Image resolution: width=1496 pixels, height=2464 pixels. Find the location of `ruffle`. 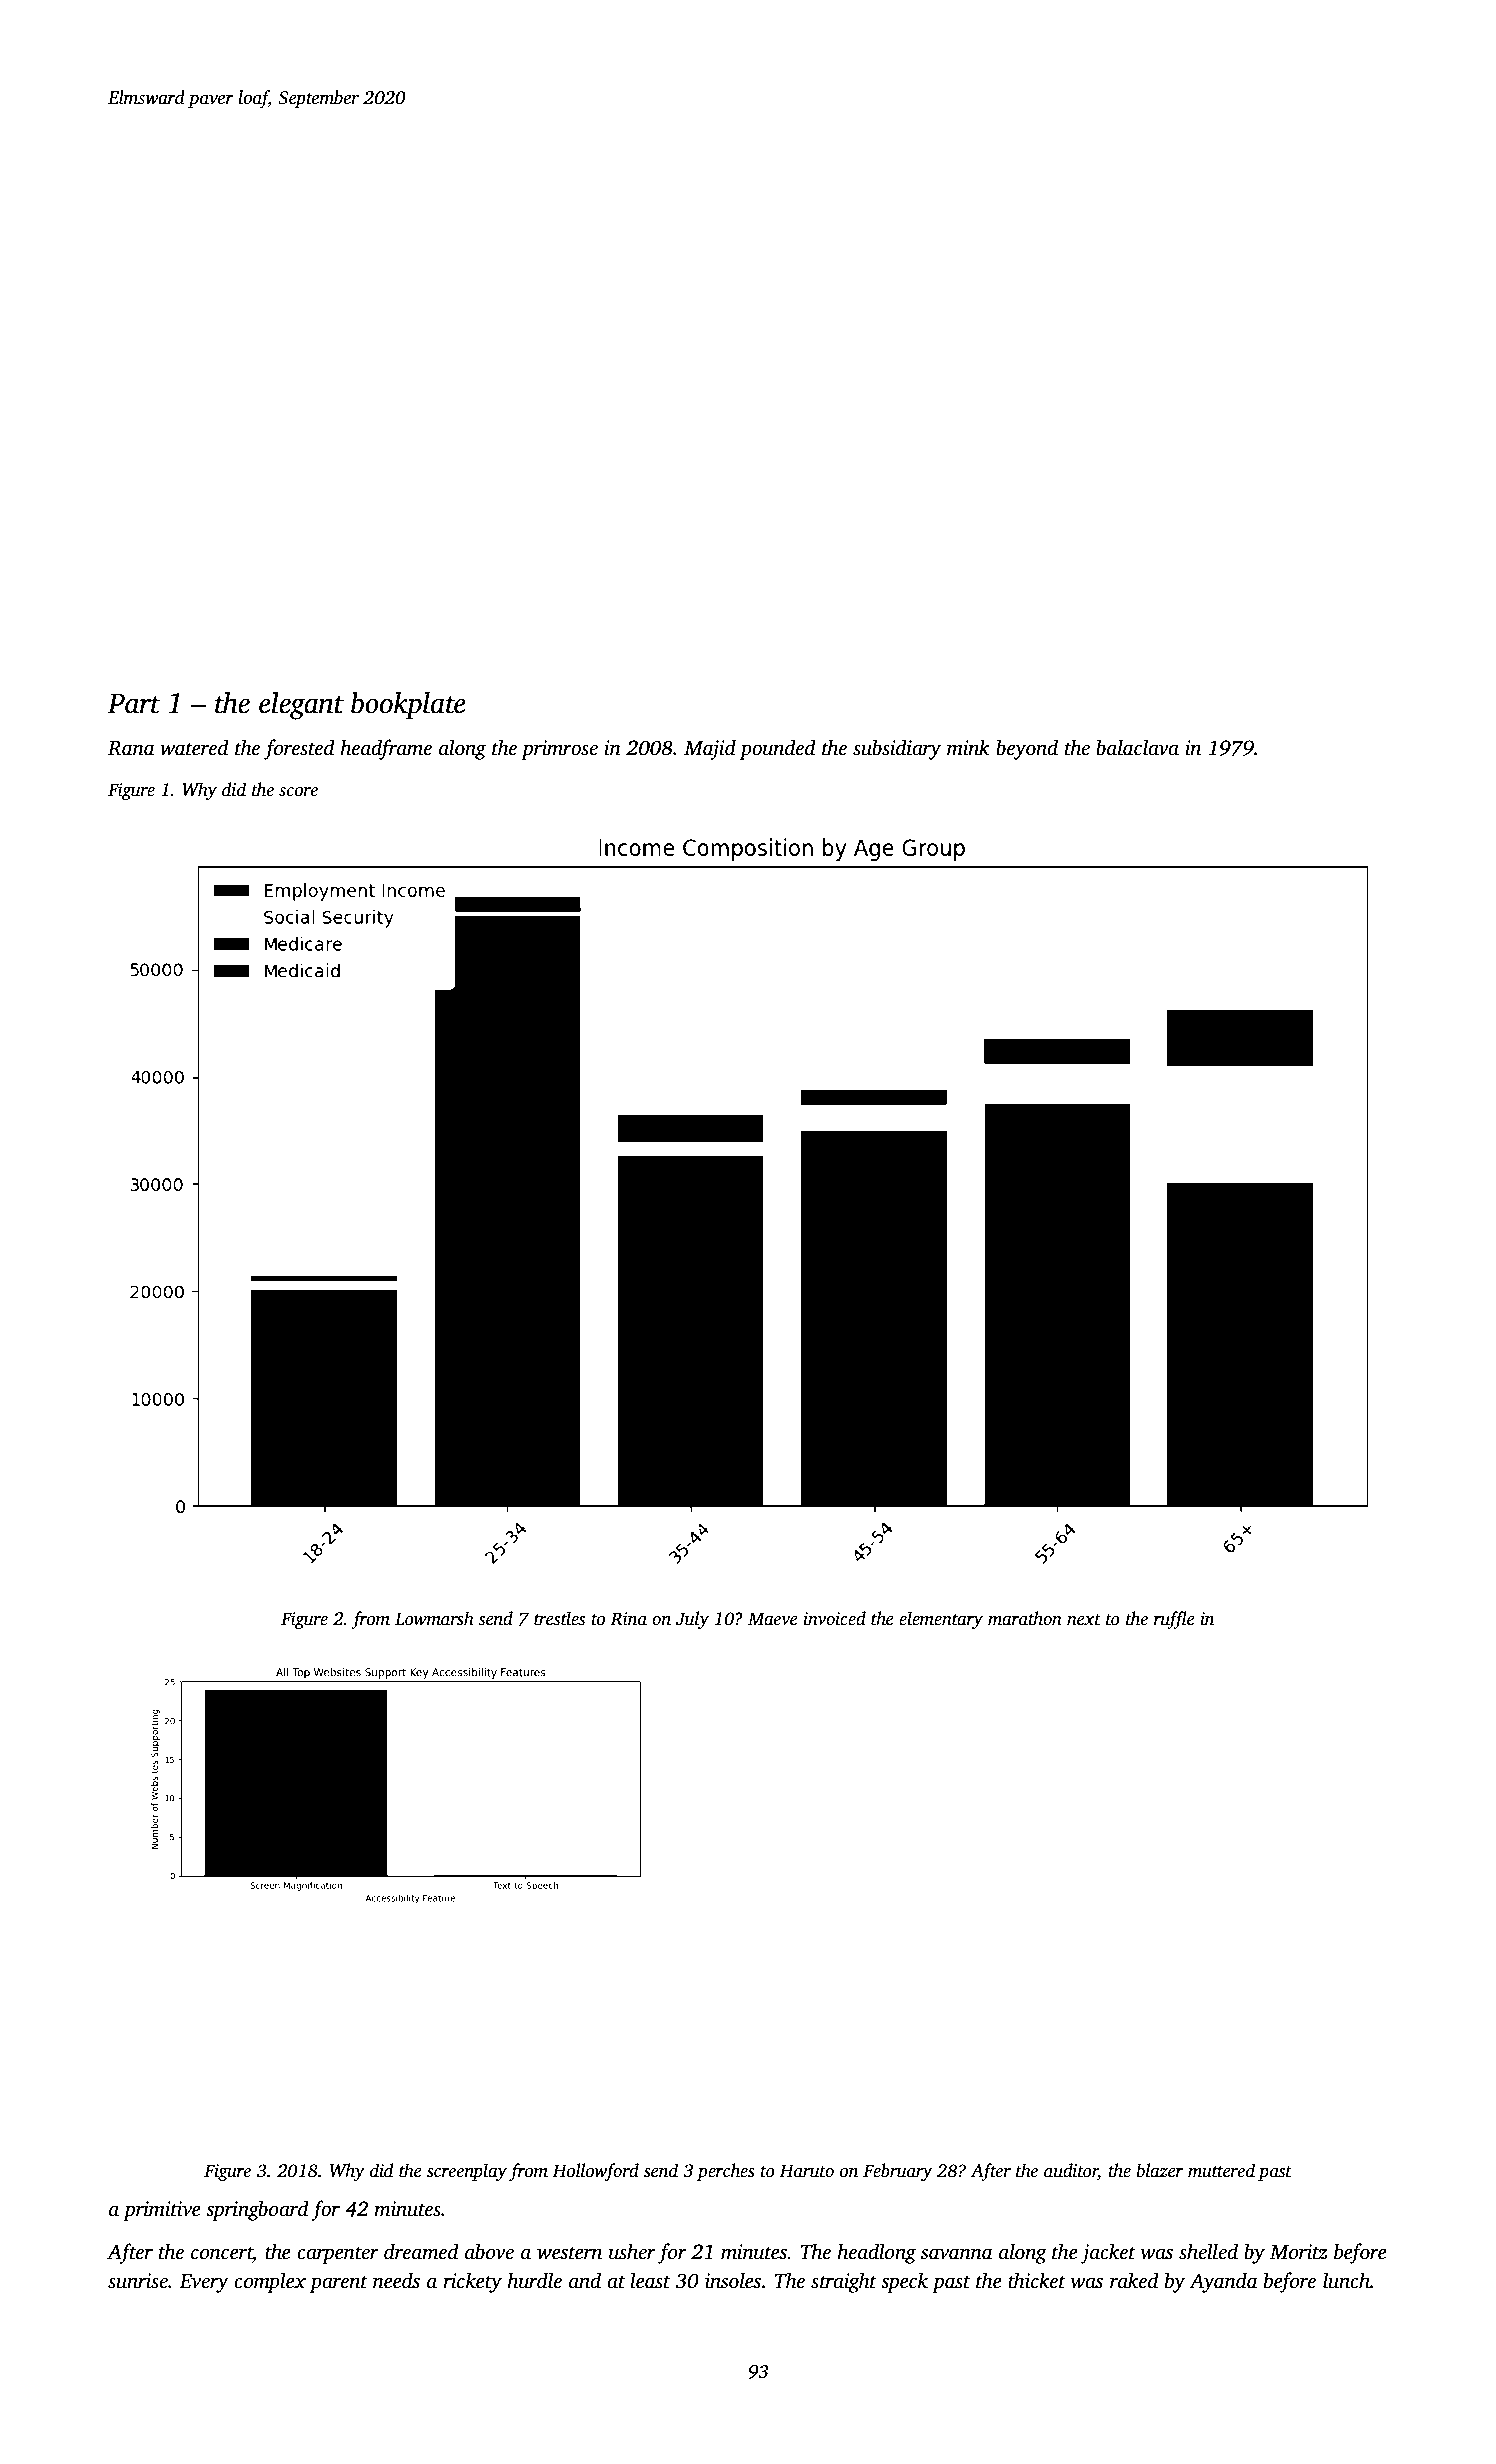

ruffle is located at coordinates (1174, 1620).
